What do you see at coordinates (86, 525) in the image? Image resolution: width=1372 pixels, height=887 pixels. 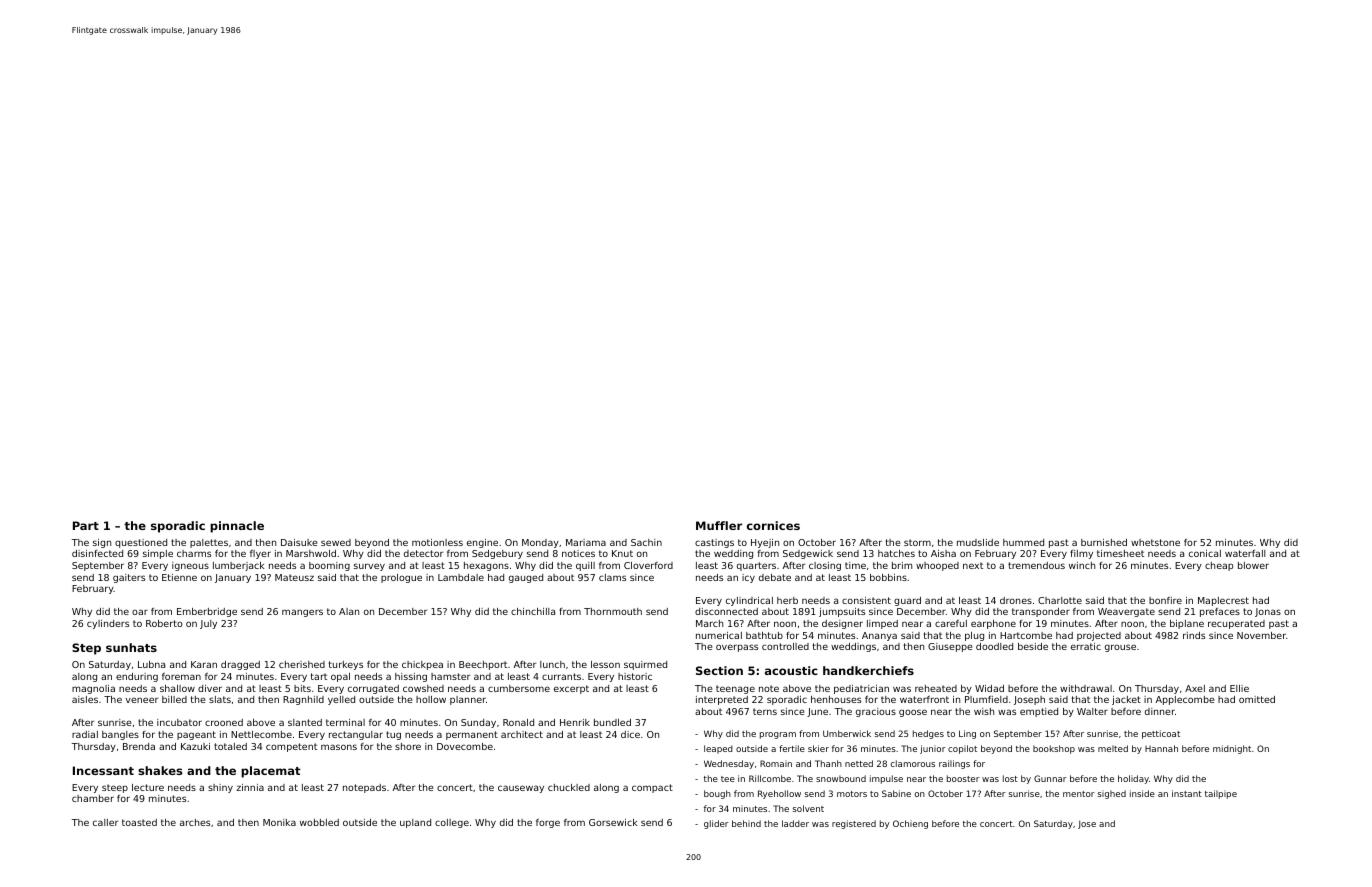 I see `Part` at bounding box center [86, 525].
